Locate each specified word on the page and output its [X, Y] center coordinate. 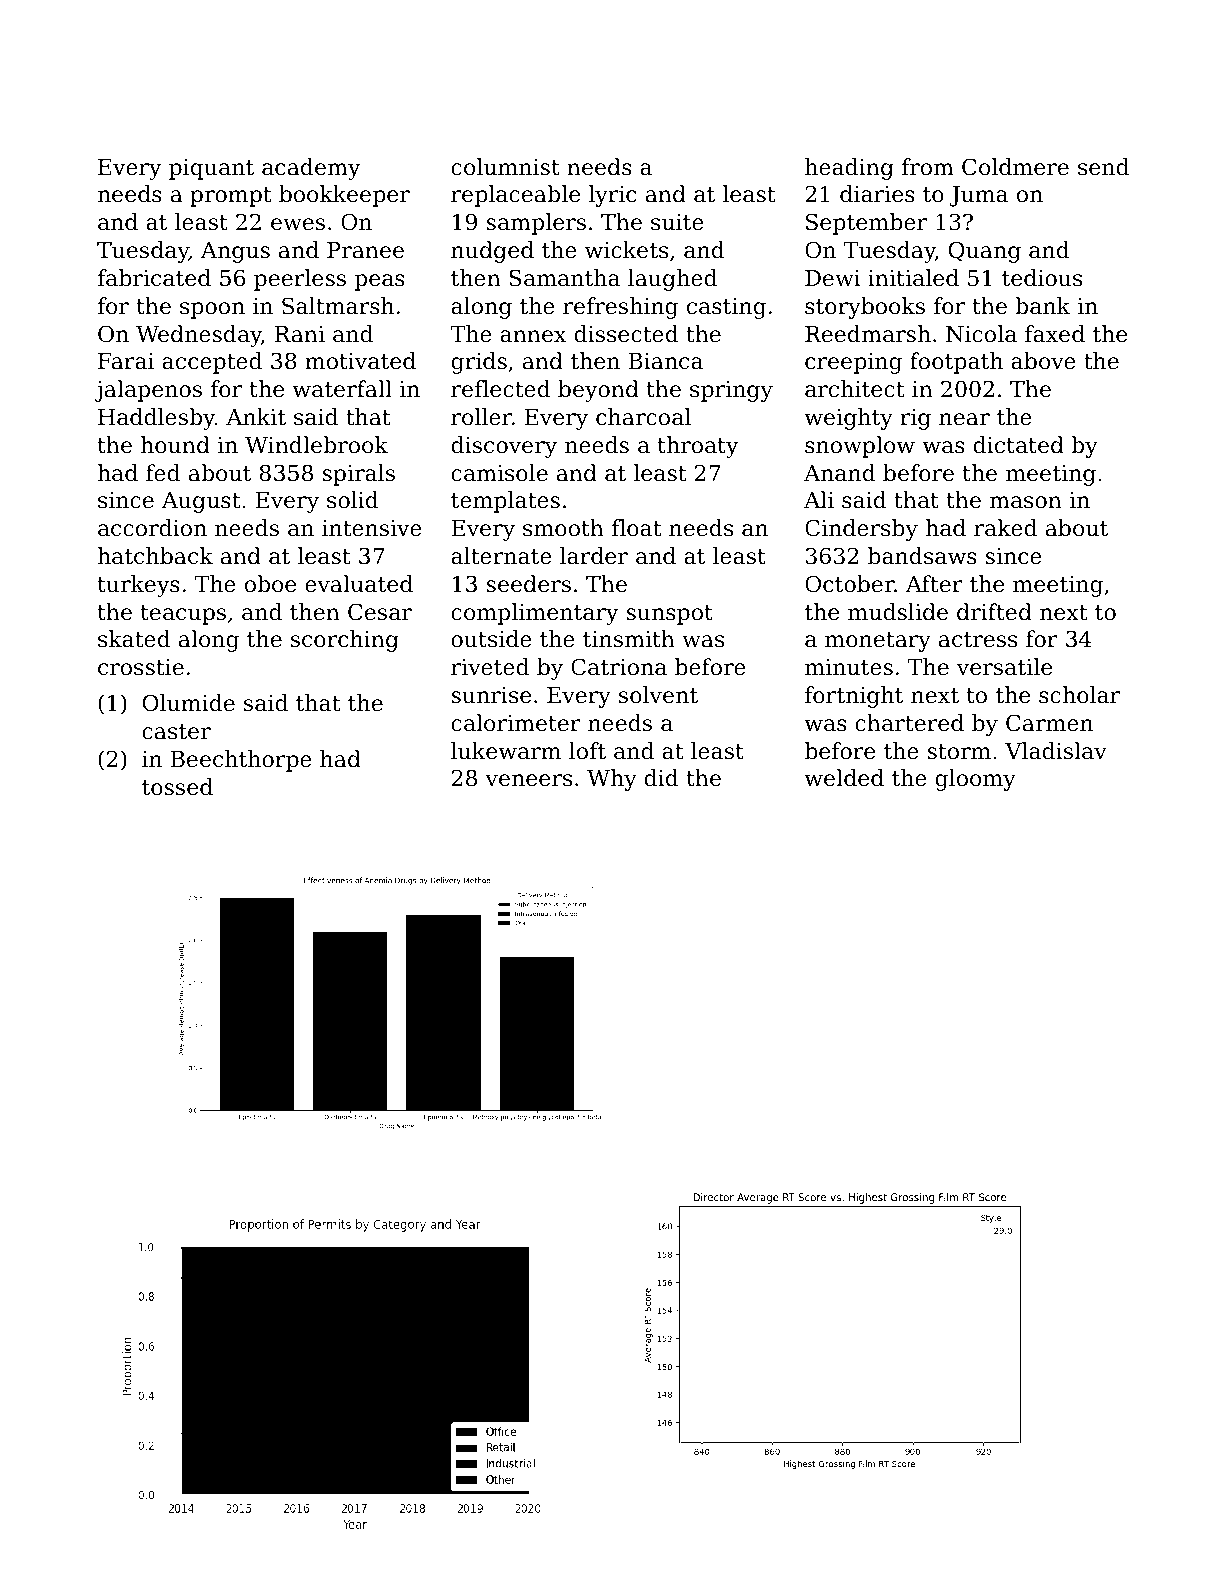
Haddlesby [156, 419]
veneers [528, 780]
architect [855, 389]
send [1103, 167]
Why [612, 780]
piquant [211, 169]
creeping [853, 363]
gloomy [975, 780]
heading [849, 169]
